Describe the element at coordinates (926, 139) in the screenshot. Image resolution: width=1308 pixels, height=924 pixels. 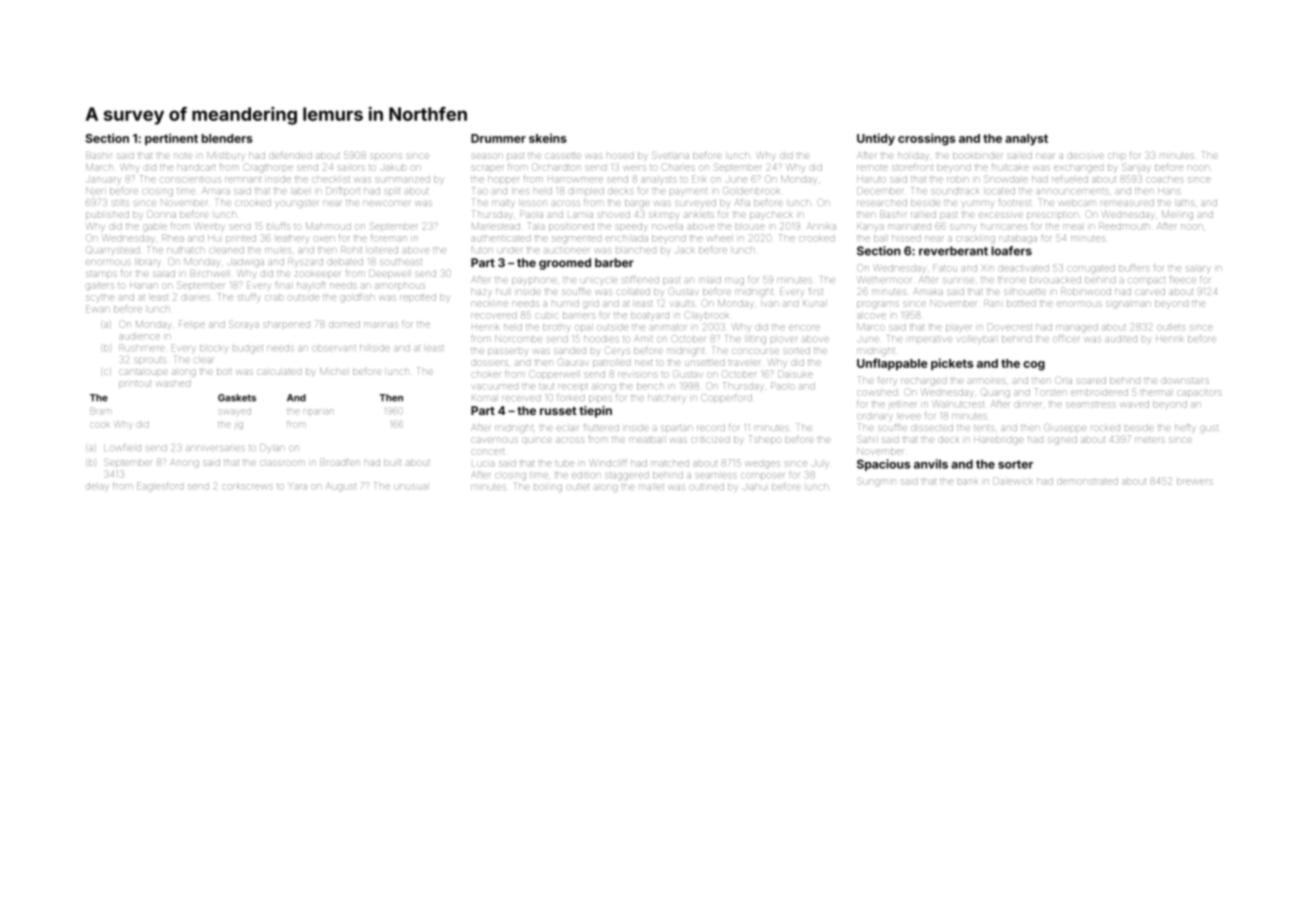
I see `crossings` at that location.
